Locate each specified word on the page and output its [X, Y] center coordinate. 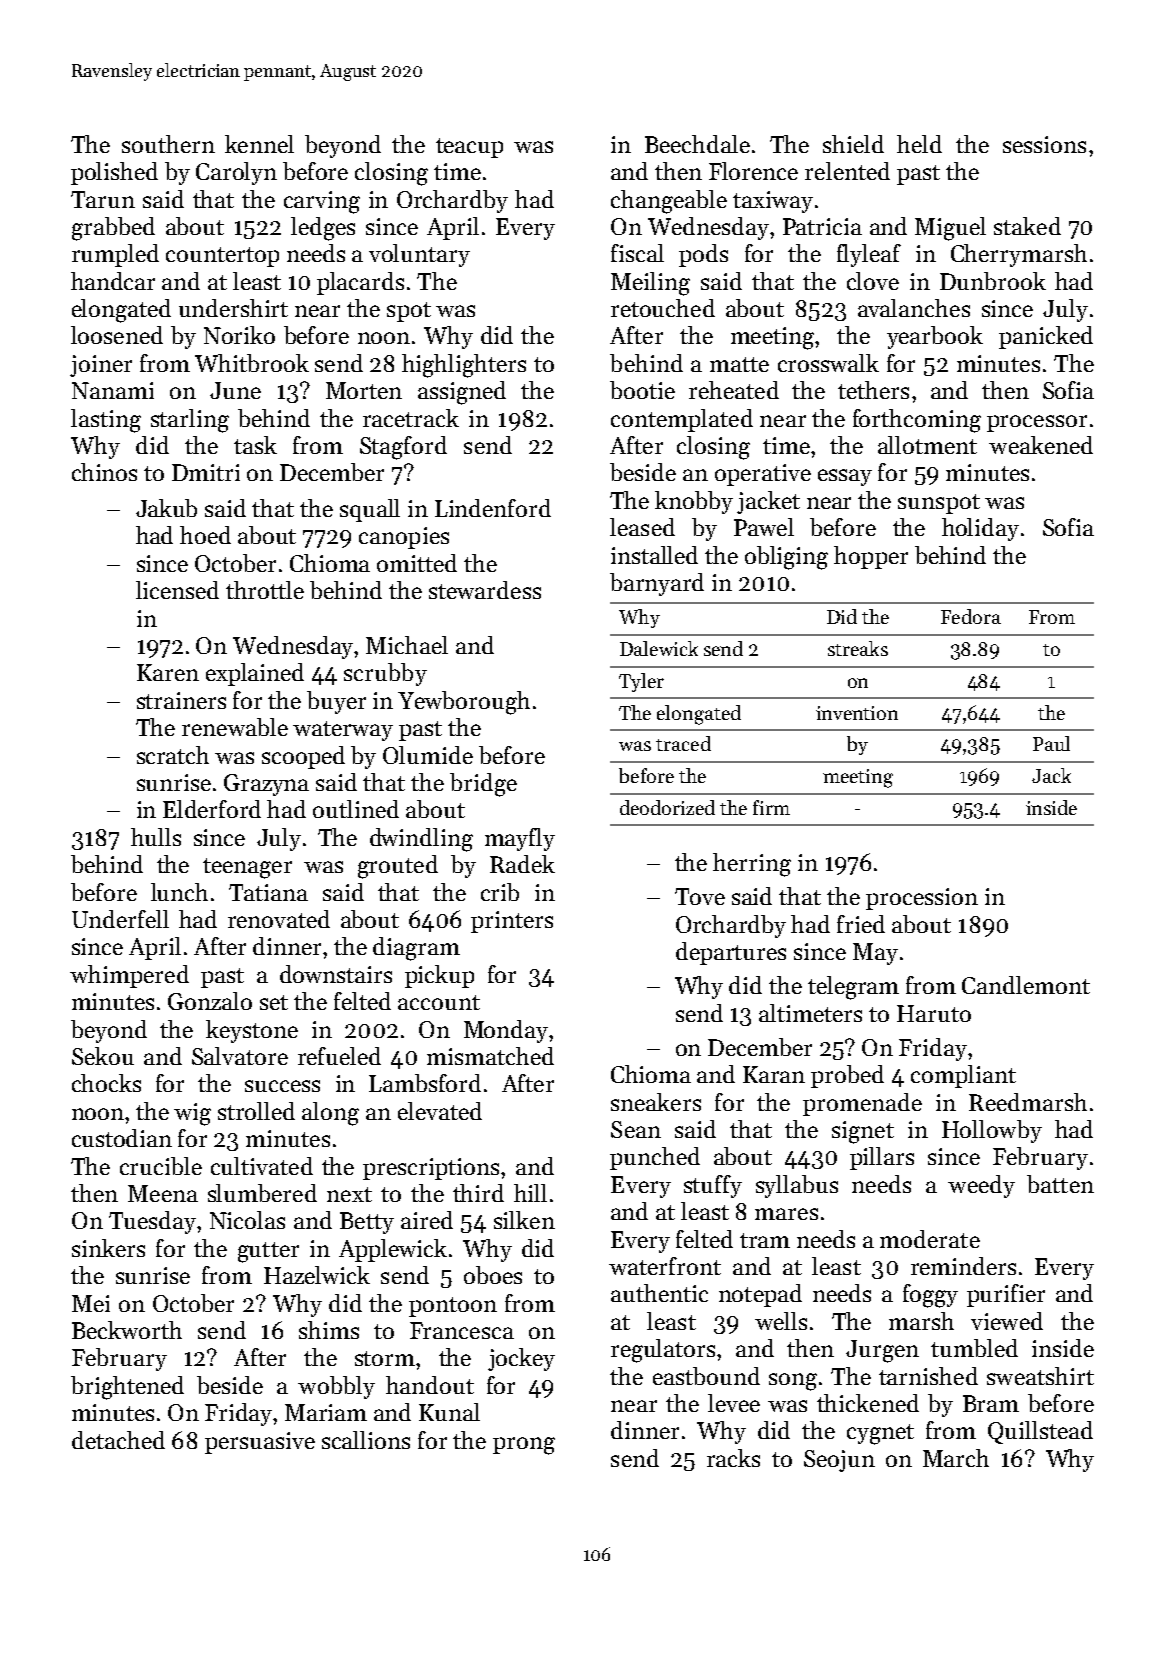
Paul [1051, 743]
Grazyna [266, 785]
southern [168, 144]
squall [370, 510]
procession [922, 899]
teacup [469, 148]
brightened [127, 1388]
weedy [981, 1186]
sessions [1044, 144]
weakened [1041, 445]
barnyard [657, 584]
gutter [268, 1252]
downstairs [336, 974]
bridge [483, 785]
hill [530, 1193]
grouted [398, 867]
